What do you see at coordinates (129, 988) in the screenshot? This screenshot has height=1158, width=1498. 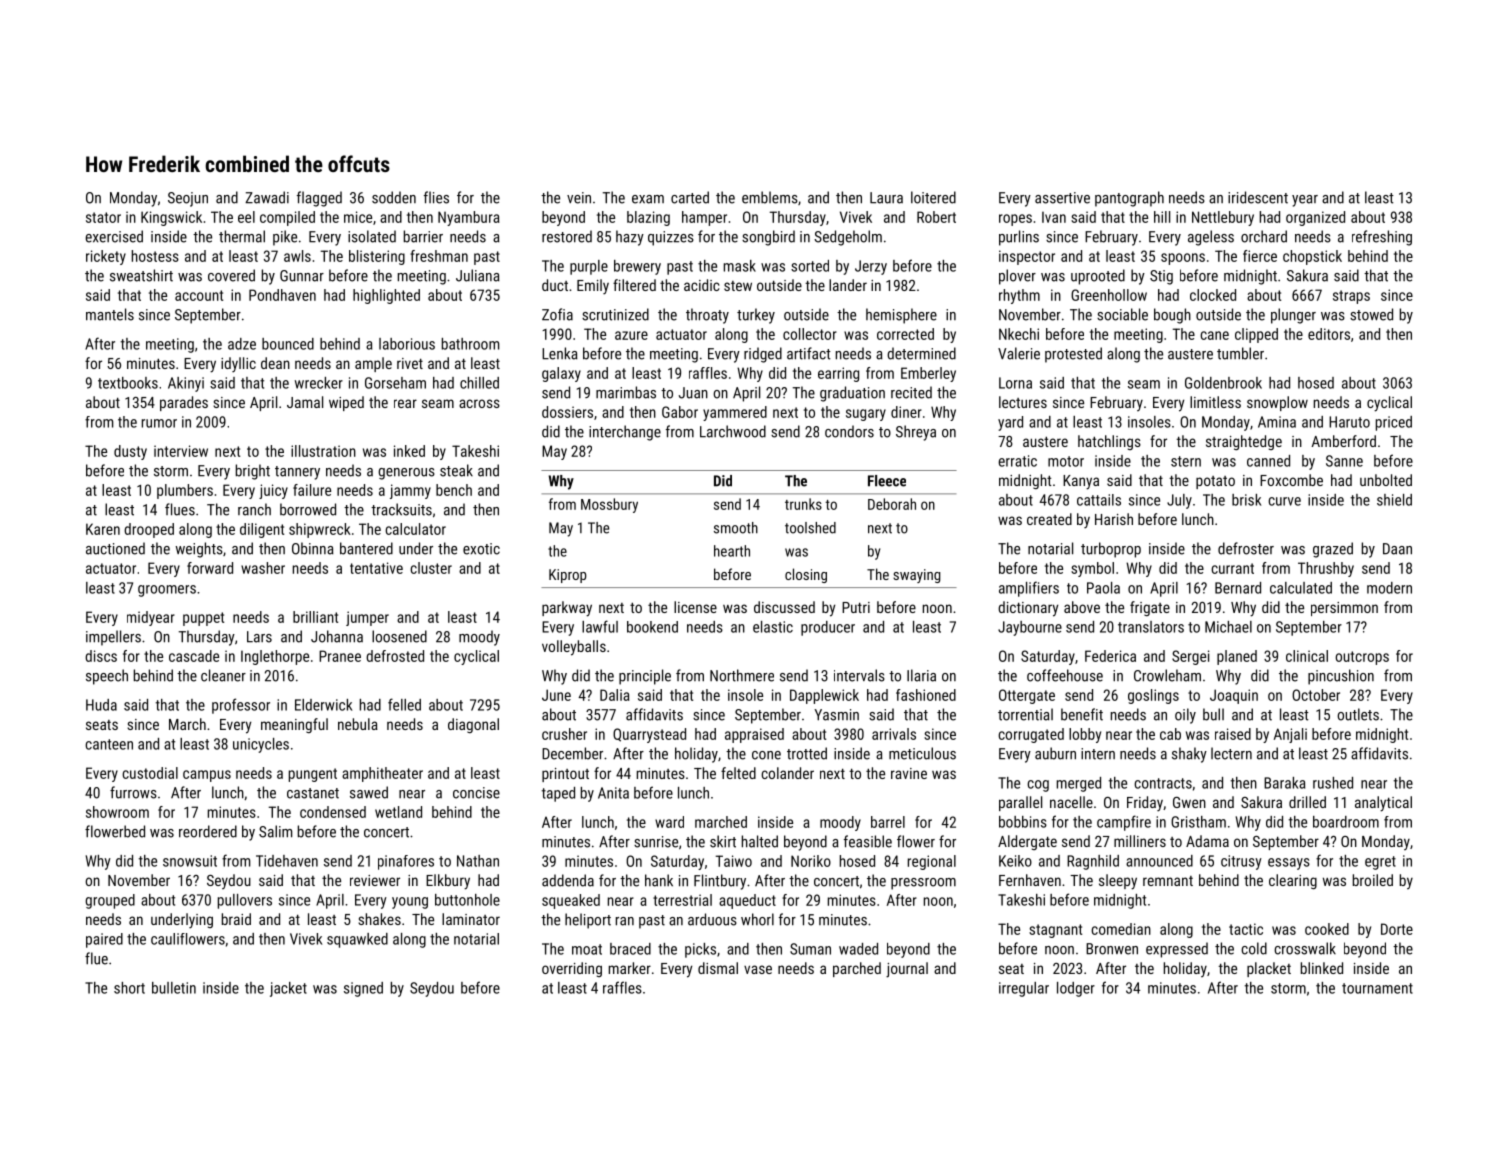 I see `short` at bounding box center [129, 988].
